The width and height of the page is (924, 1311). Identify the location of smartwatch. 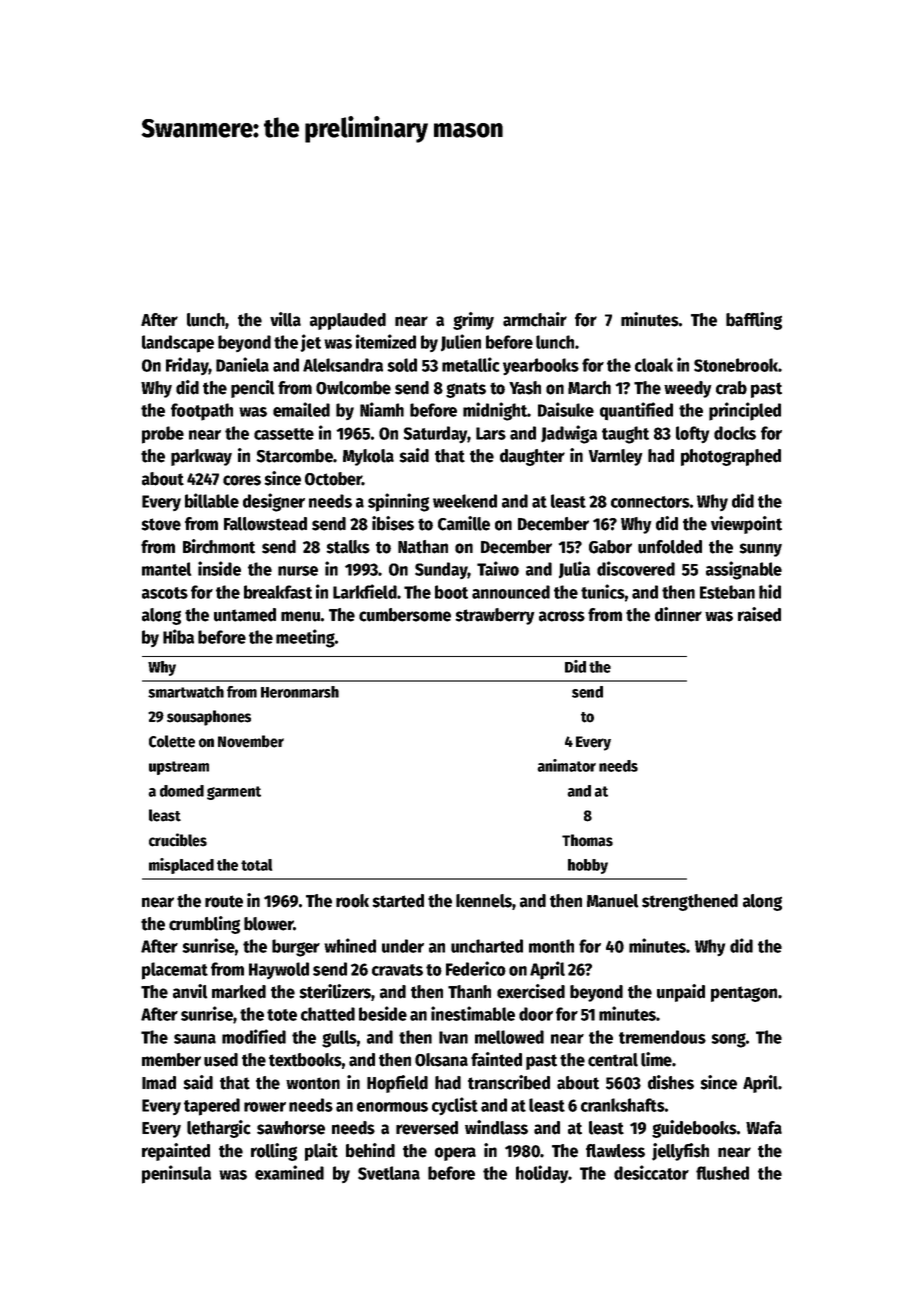
(186, 692).
